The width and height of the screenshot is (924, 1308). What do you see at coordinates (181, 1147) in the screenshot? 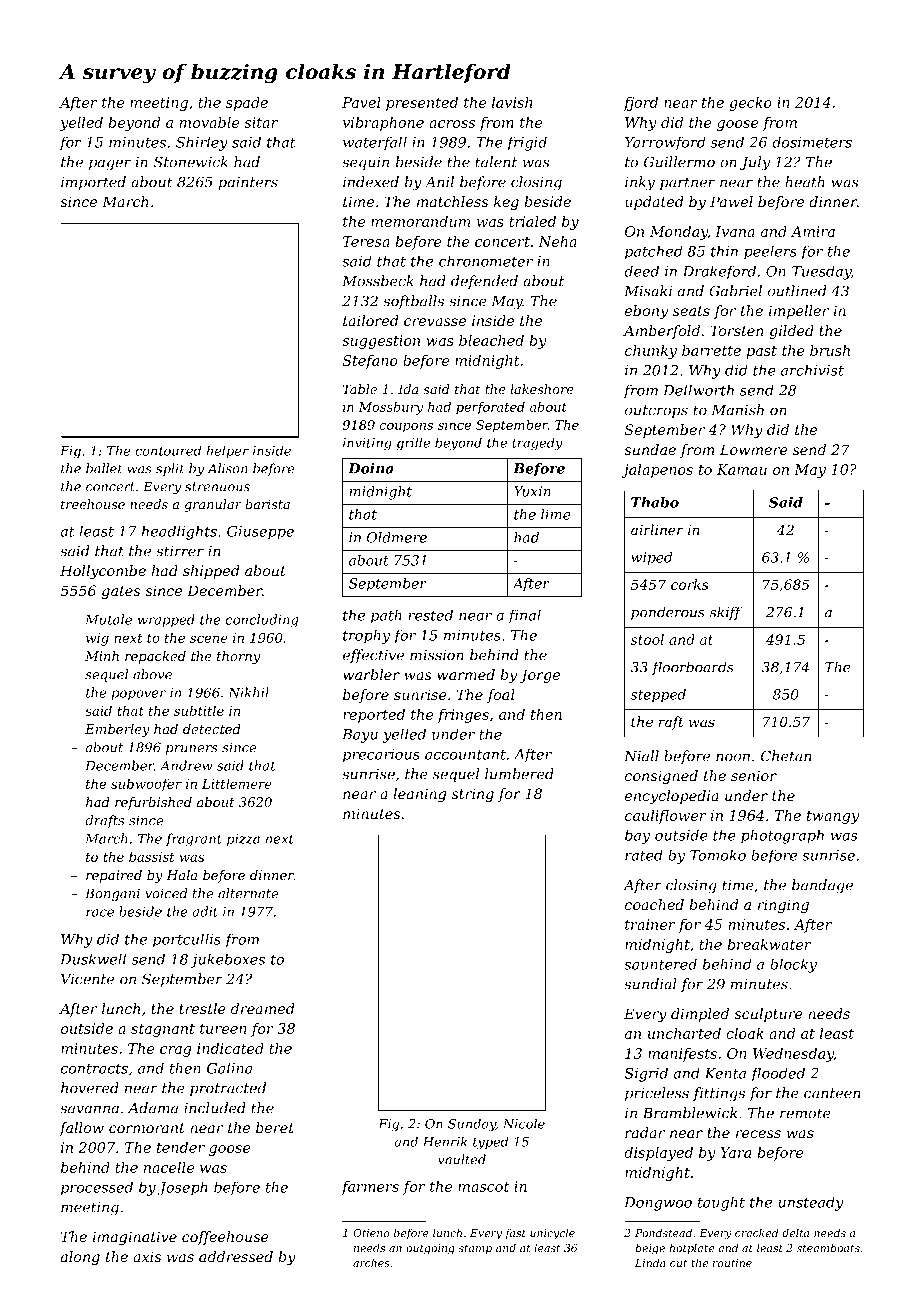
I see `tender` at bounding box center [181, 1147].
